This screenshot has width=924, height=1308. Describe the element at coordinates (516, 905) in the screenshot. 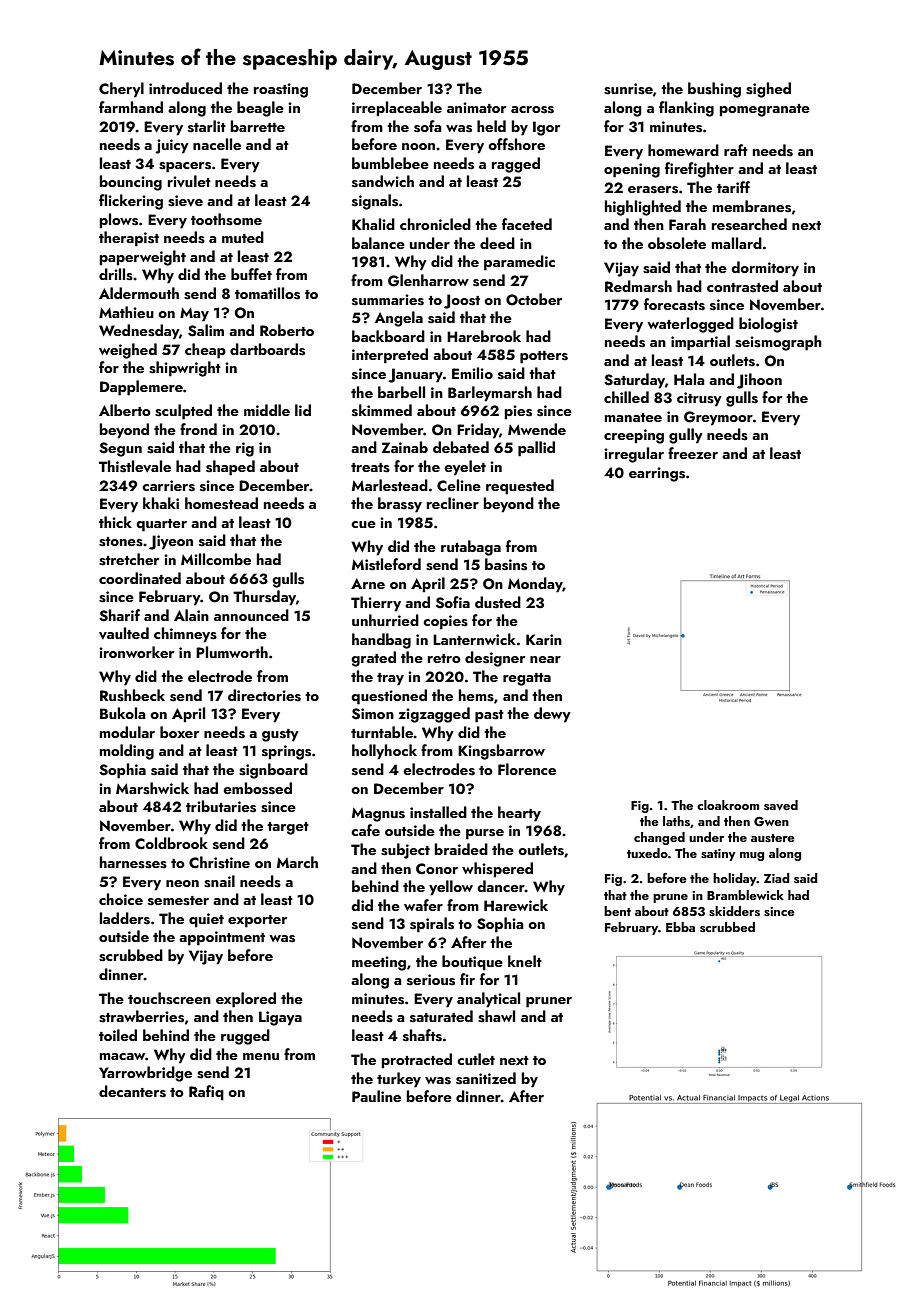

I see `Harewick` at that location.
